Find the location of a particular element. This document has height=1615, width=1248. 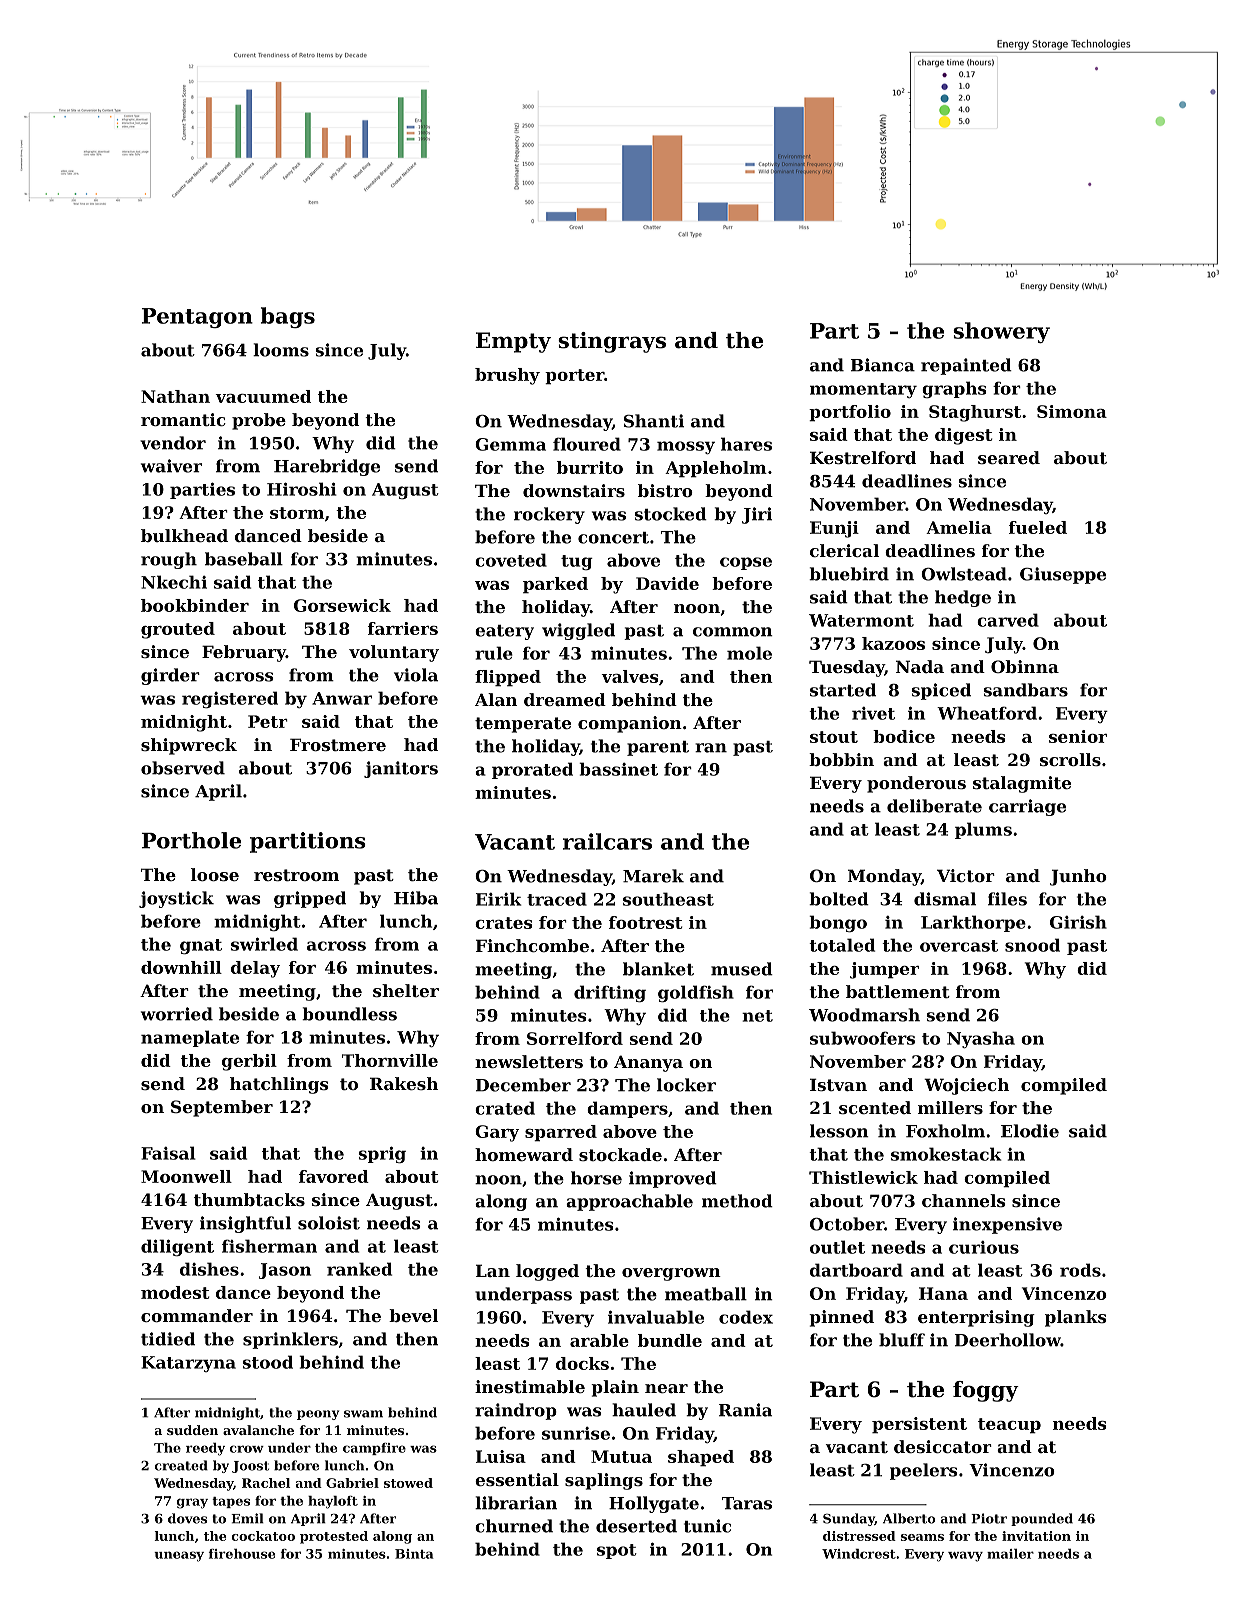

rockery is located at coordinates (549, 515).
